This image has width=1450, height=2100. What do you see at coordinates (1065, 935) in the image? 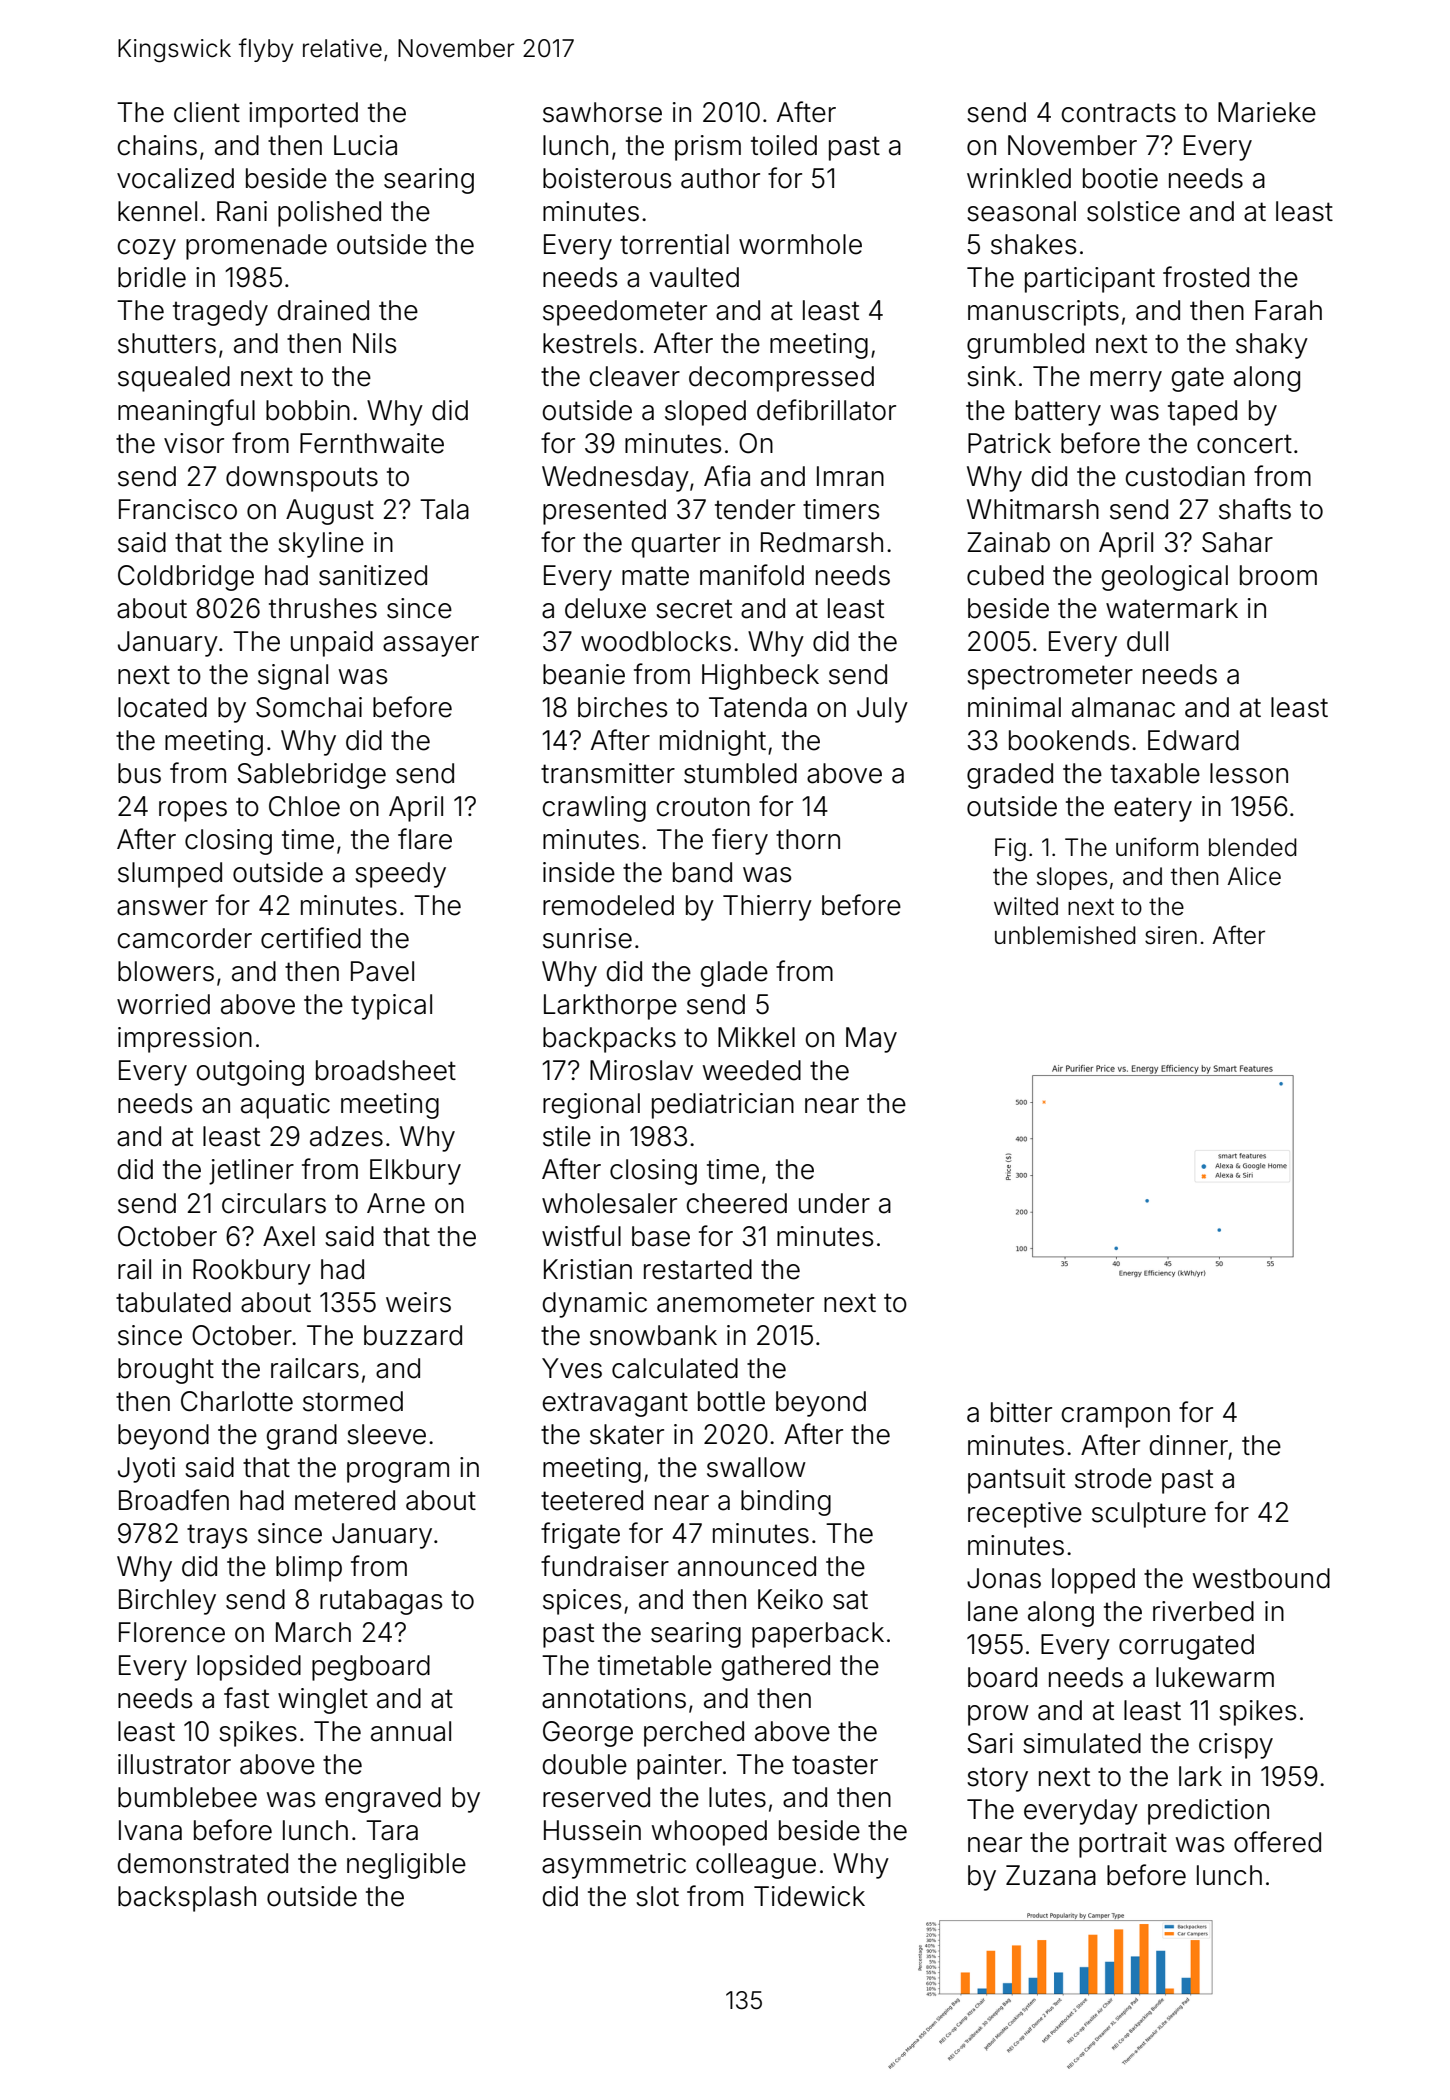
I see `unblemished` at bounding box center [1065, 935].
